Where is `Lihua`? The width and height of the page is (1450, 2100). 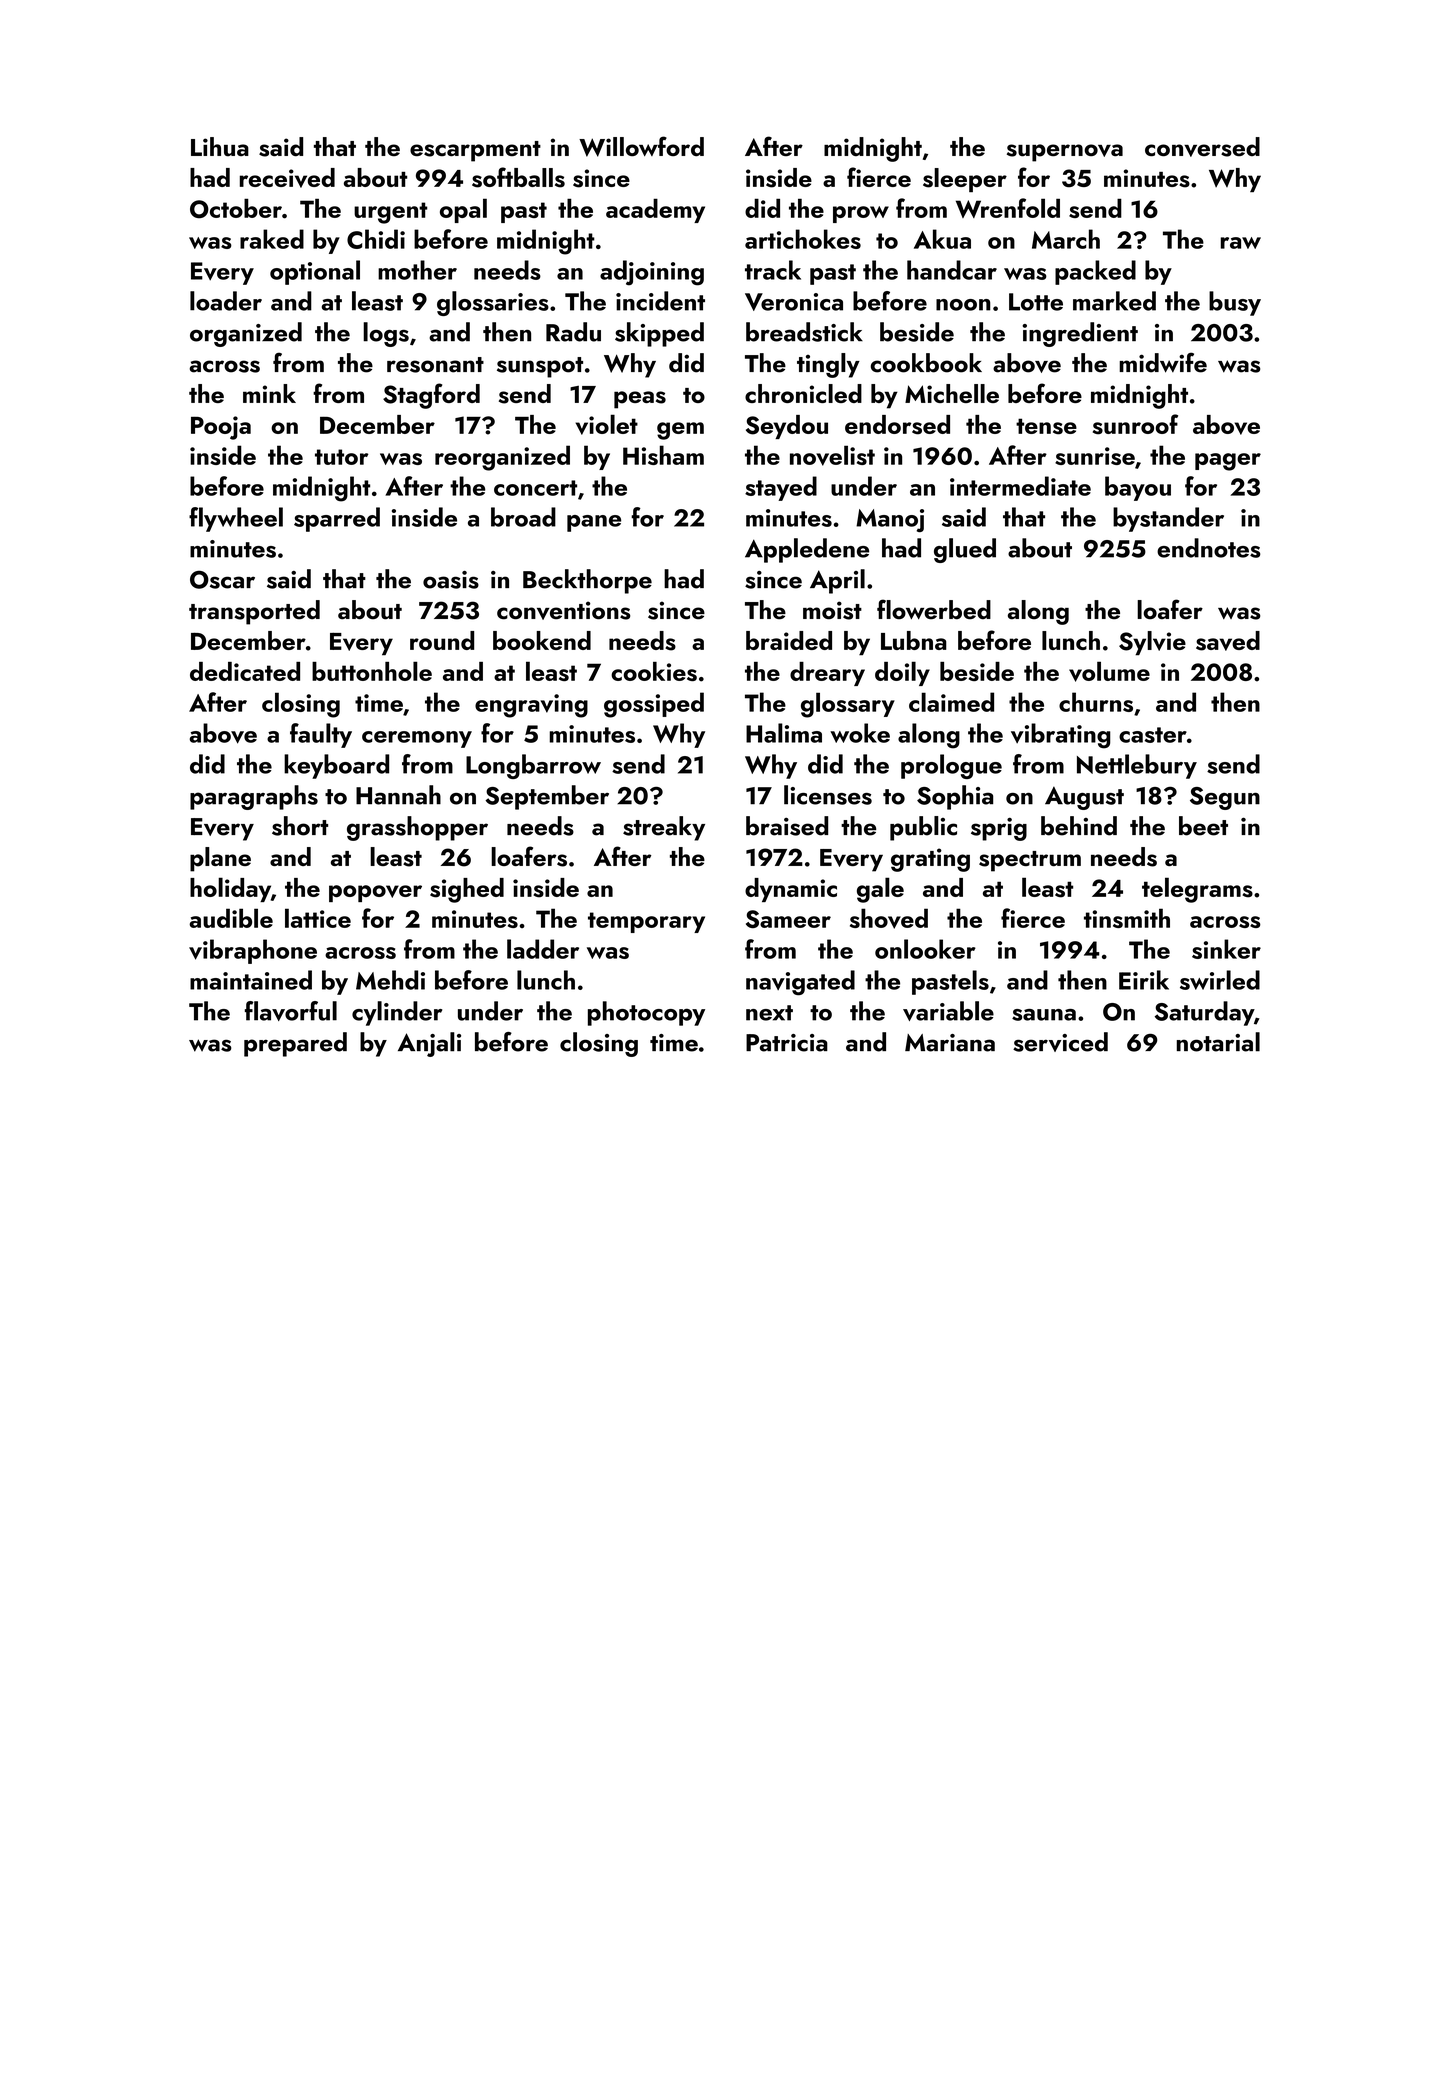
Lihua is located at coordinates (220, 147).
